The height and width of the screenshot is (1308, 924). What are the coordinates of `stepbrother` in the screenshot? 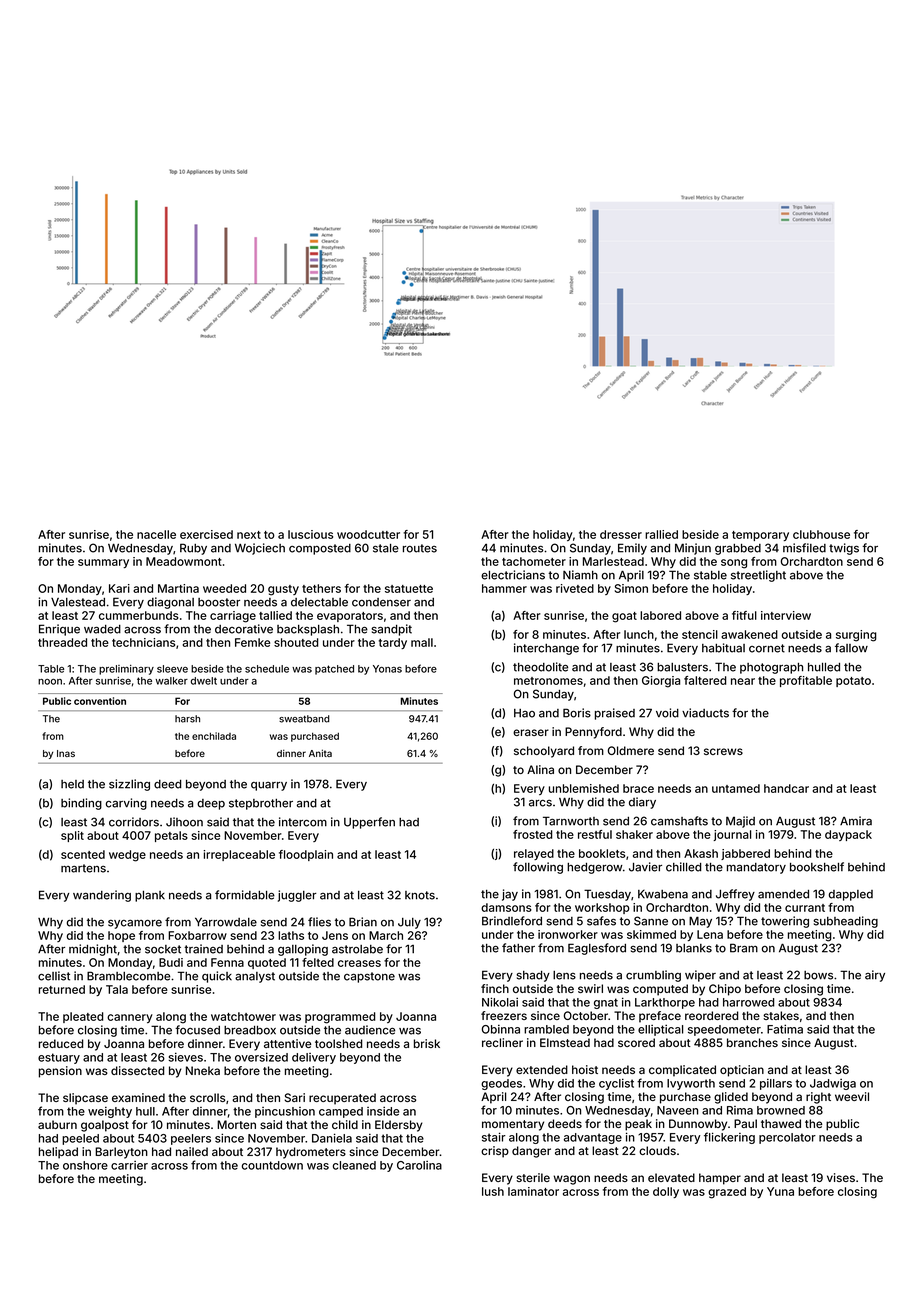 It's located at (261, 804).
